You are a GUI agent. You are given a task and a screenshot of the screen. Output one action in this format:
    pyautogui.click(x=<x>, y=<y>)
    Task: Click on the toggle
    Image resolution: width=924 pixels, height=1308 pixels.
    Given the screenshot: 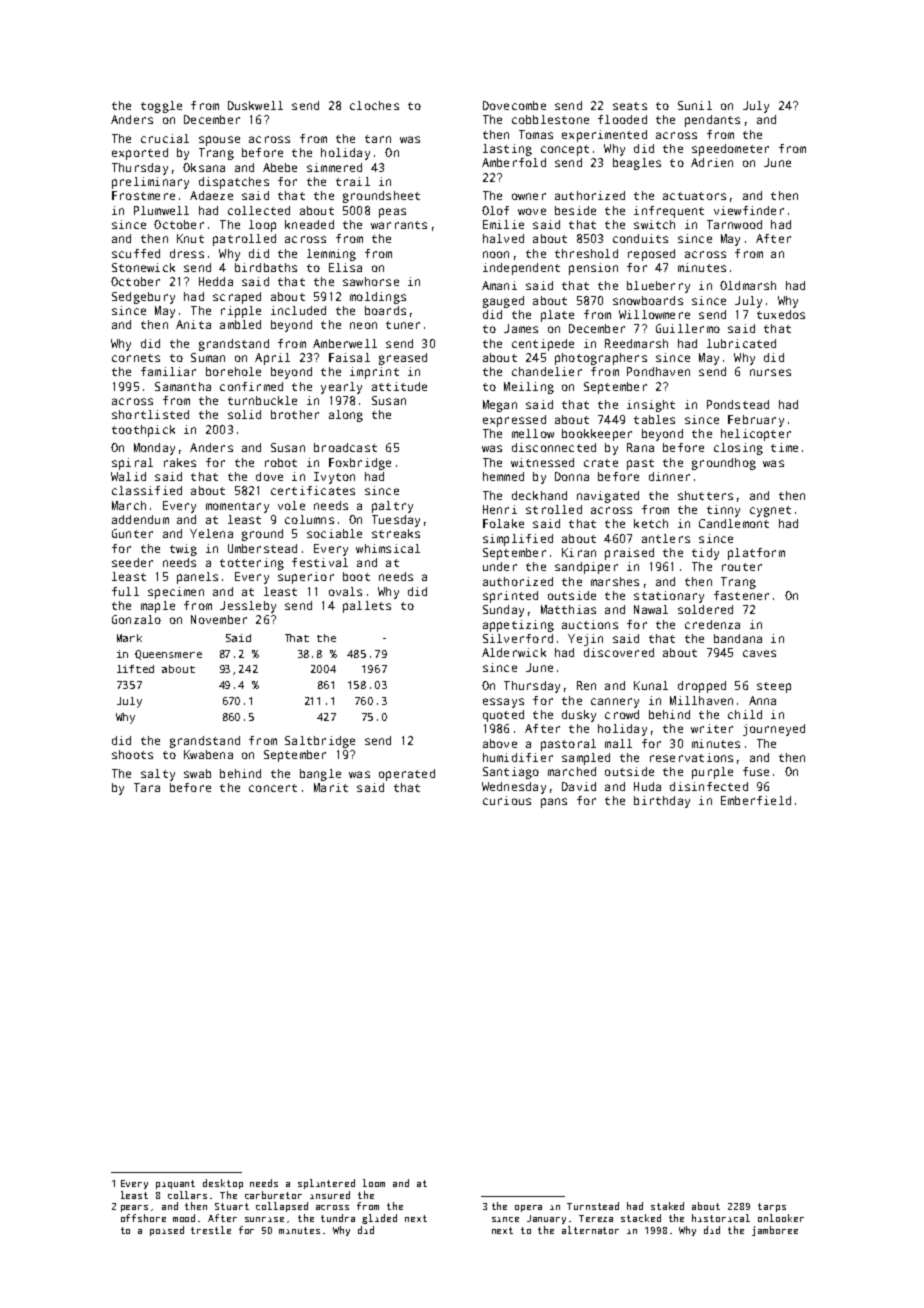 What is the action you would take?
    pyautogui.click(x=161, y=107)
